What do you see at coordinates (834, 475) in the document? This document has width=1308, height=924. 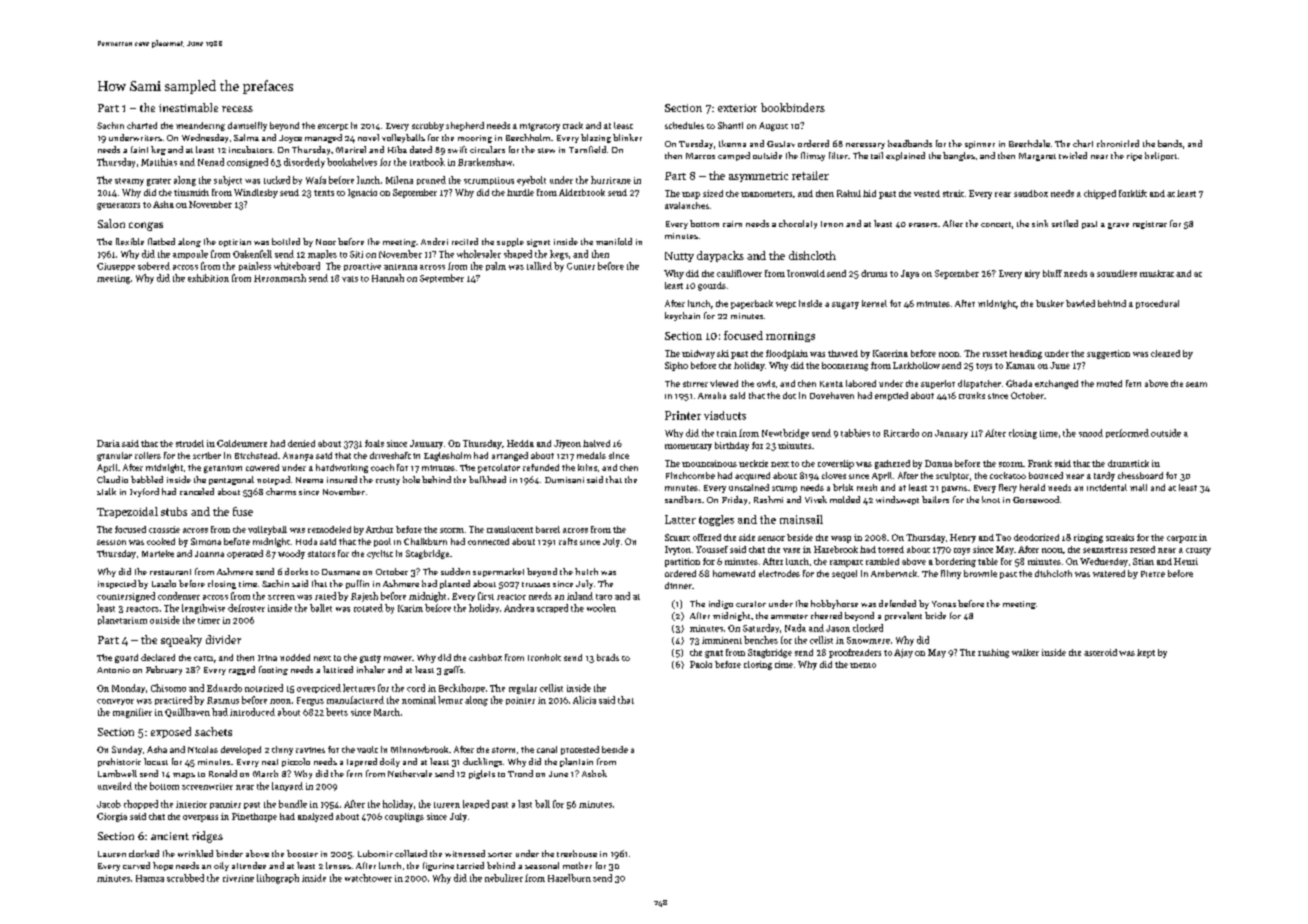 I see `cloves` at bounding box center [834, 475].
